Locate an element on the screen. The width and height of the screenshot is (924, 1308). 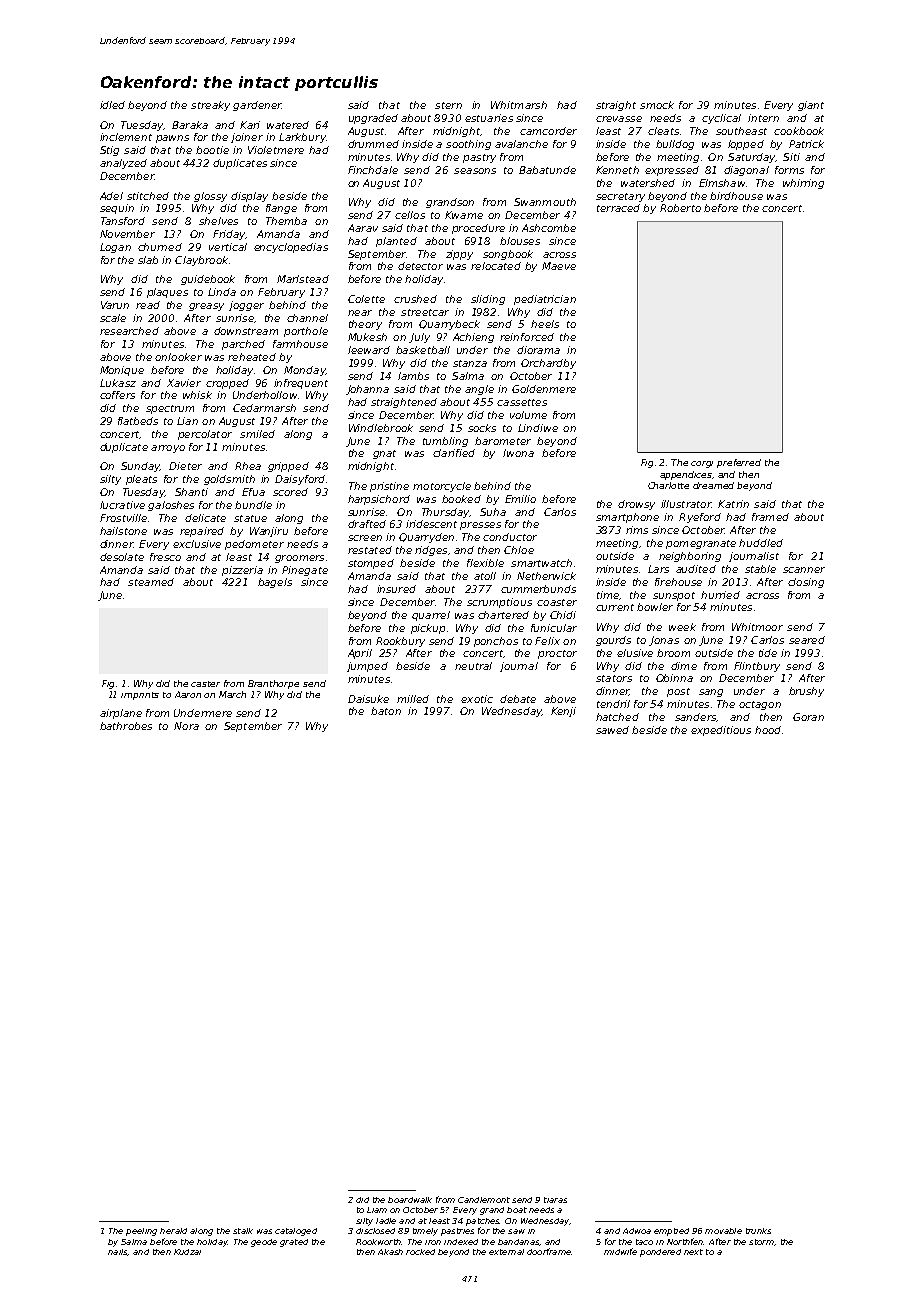
boardwalk is located at coordinates (410, 1200).
